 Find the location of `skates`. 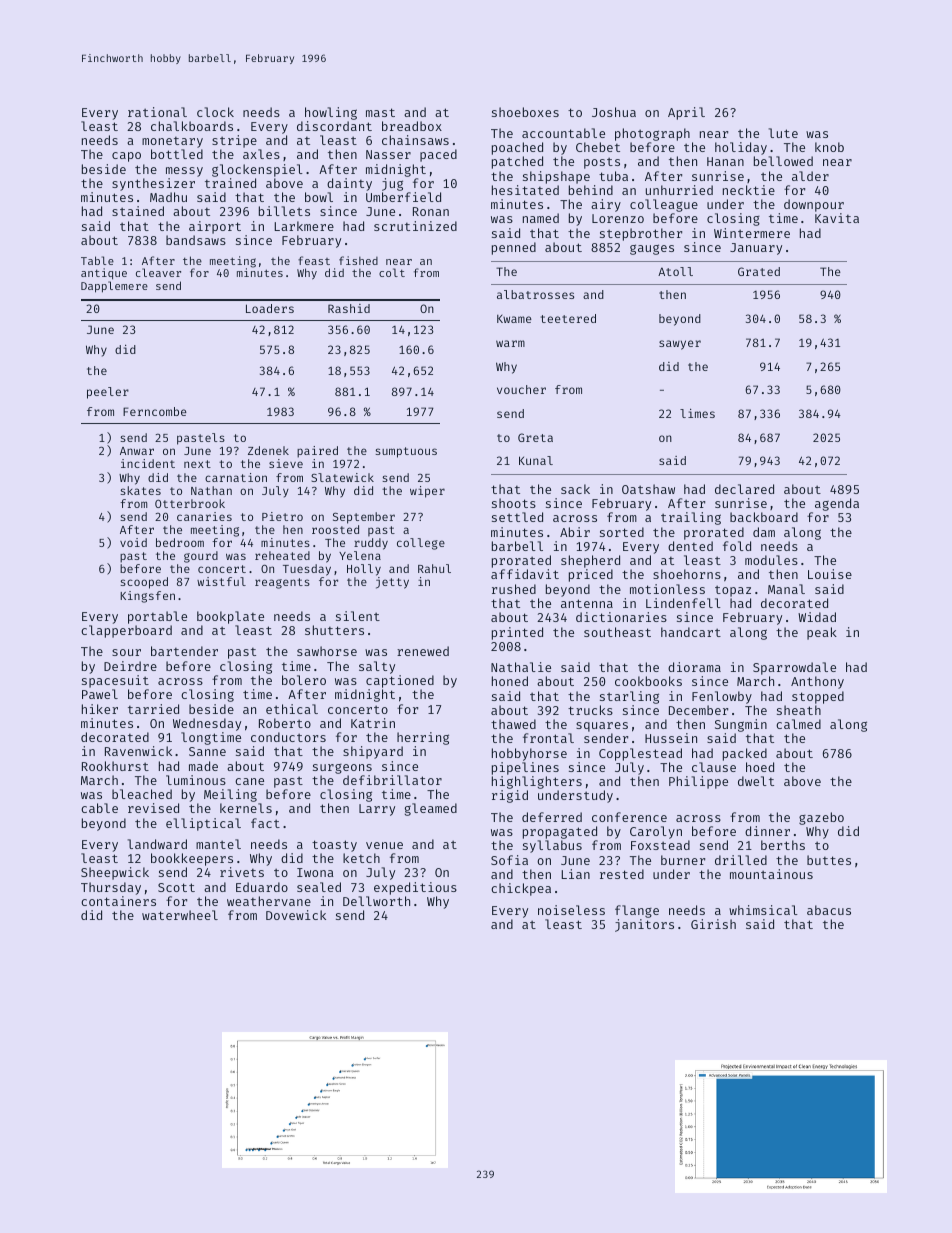

skates is located at coordinates (140, 490).
